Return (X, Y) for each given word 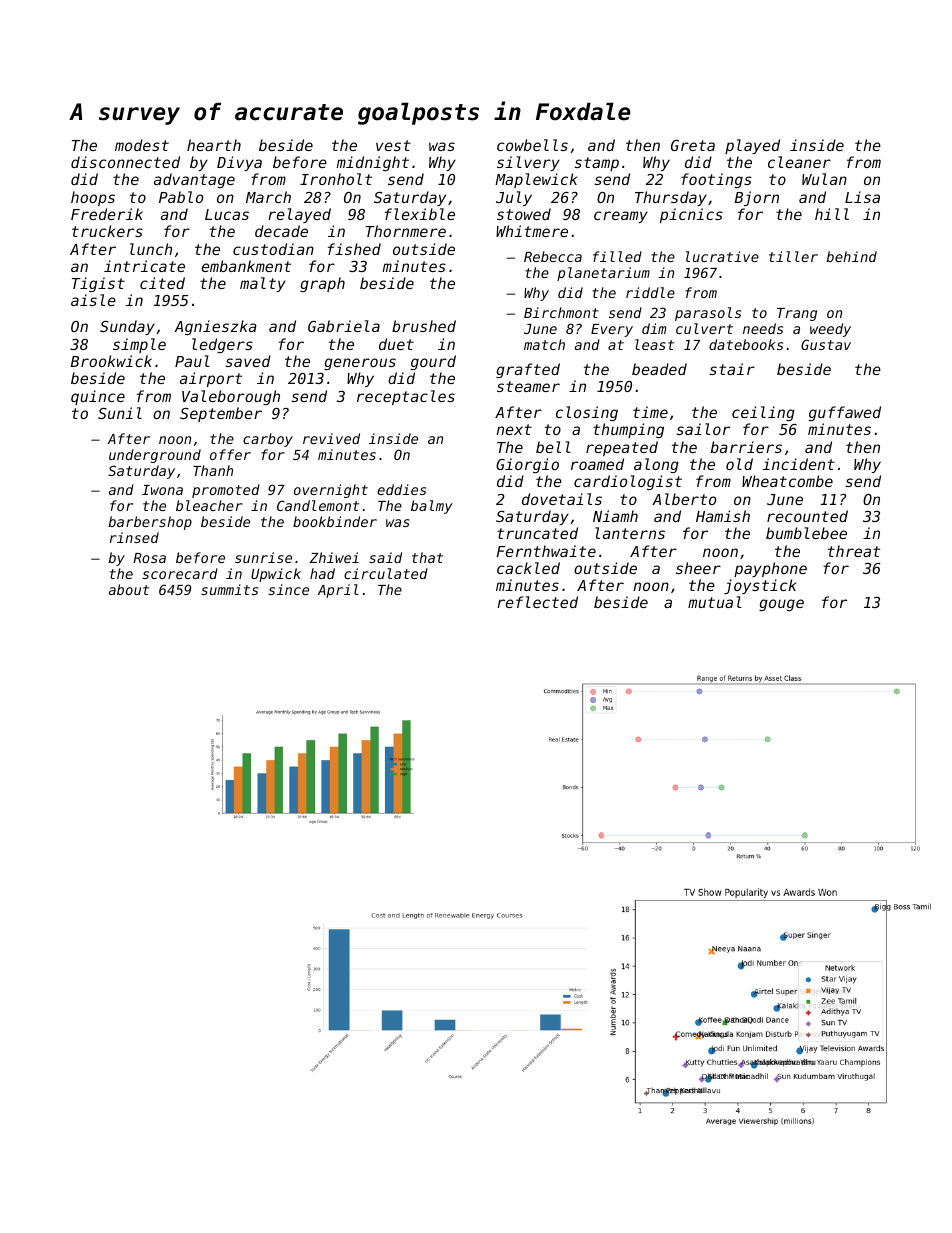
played (752, 146)
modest (142, 145)
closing (587, 413)
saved (248, 361)
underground (155, 456)
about (129, 589)
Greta (693, 145)
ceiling (763, 413)
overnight (331, 491)
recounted (807, 516)
